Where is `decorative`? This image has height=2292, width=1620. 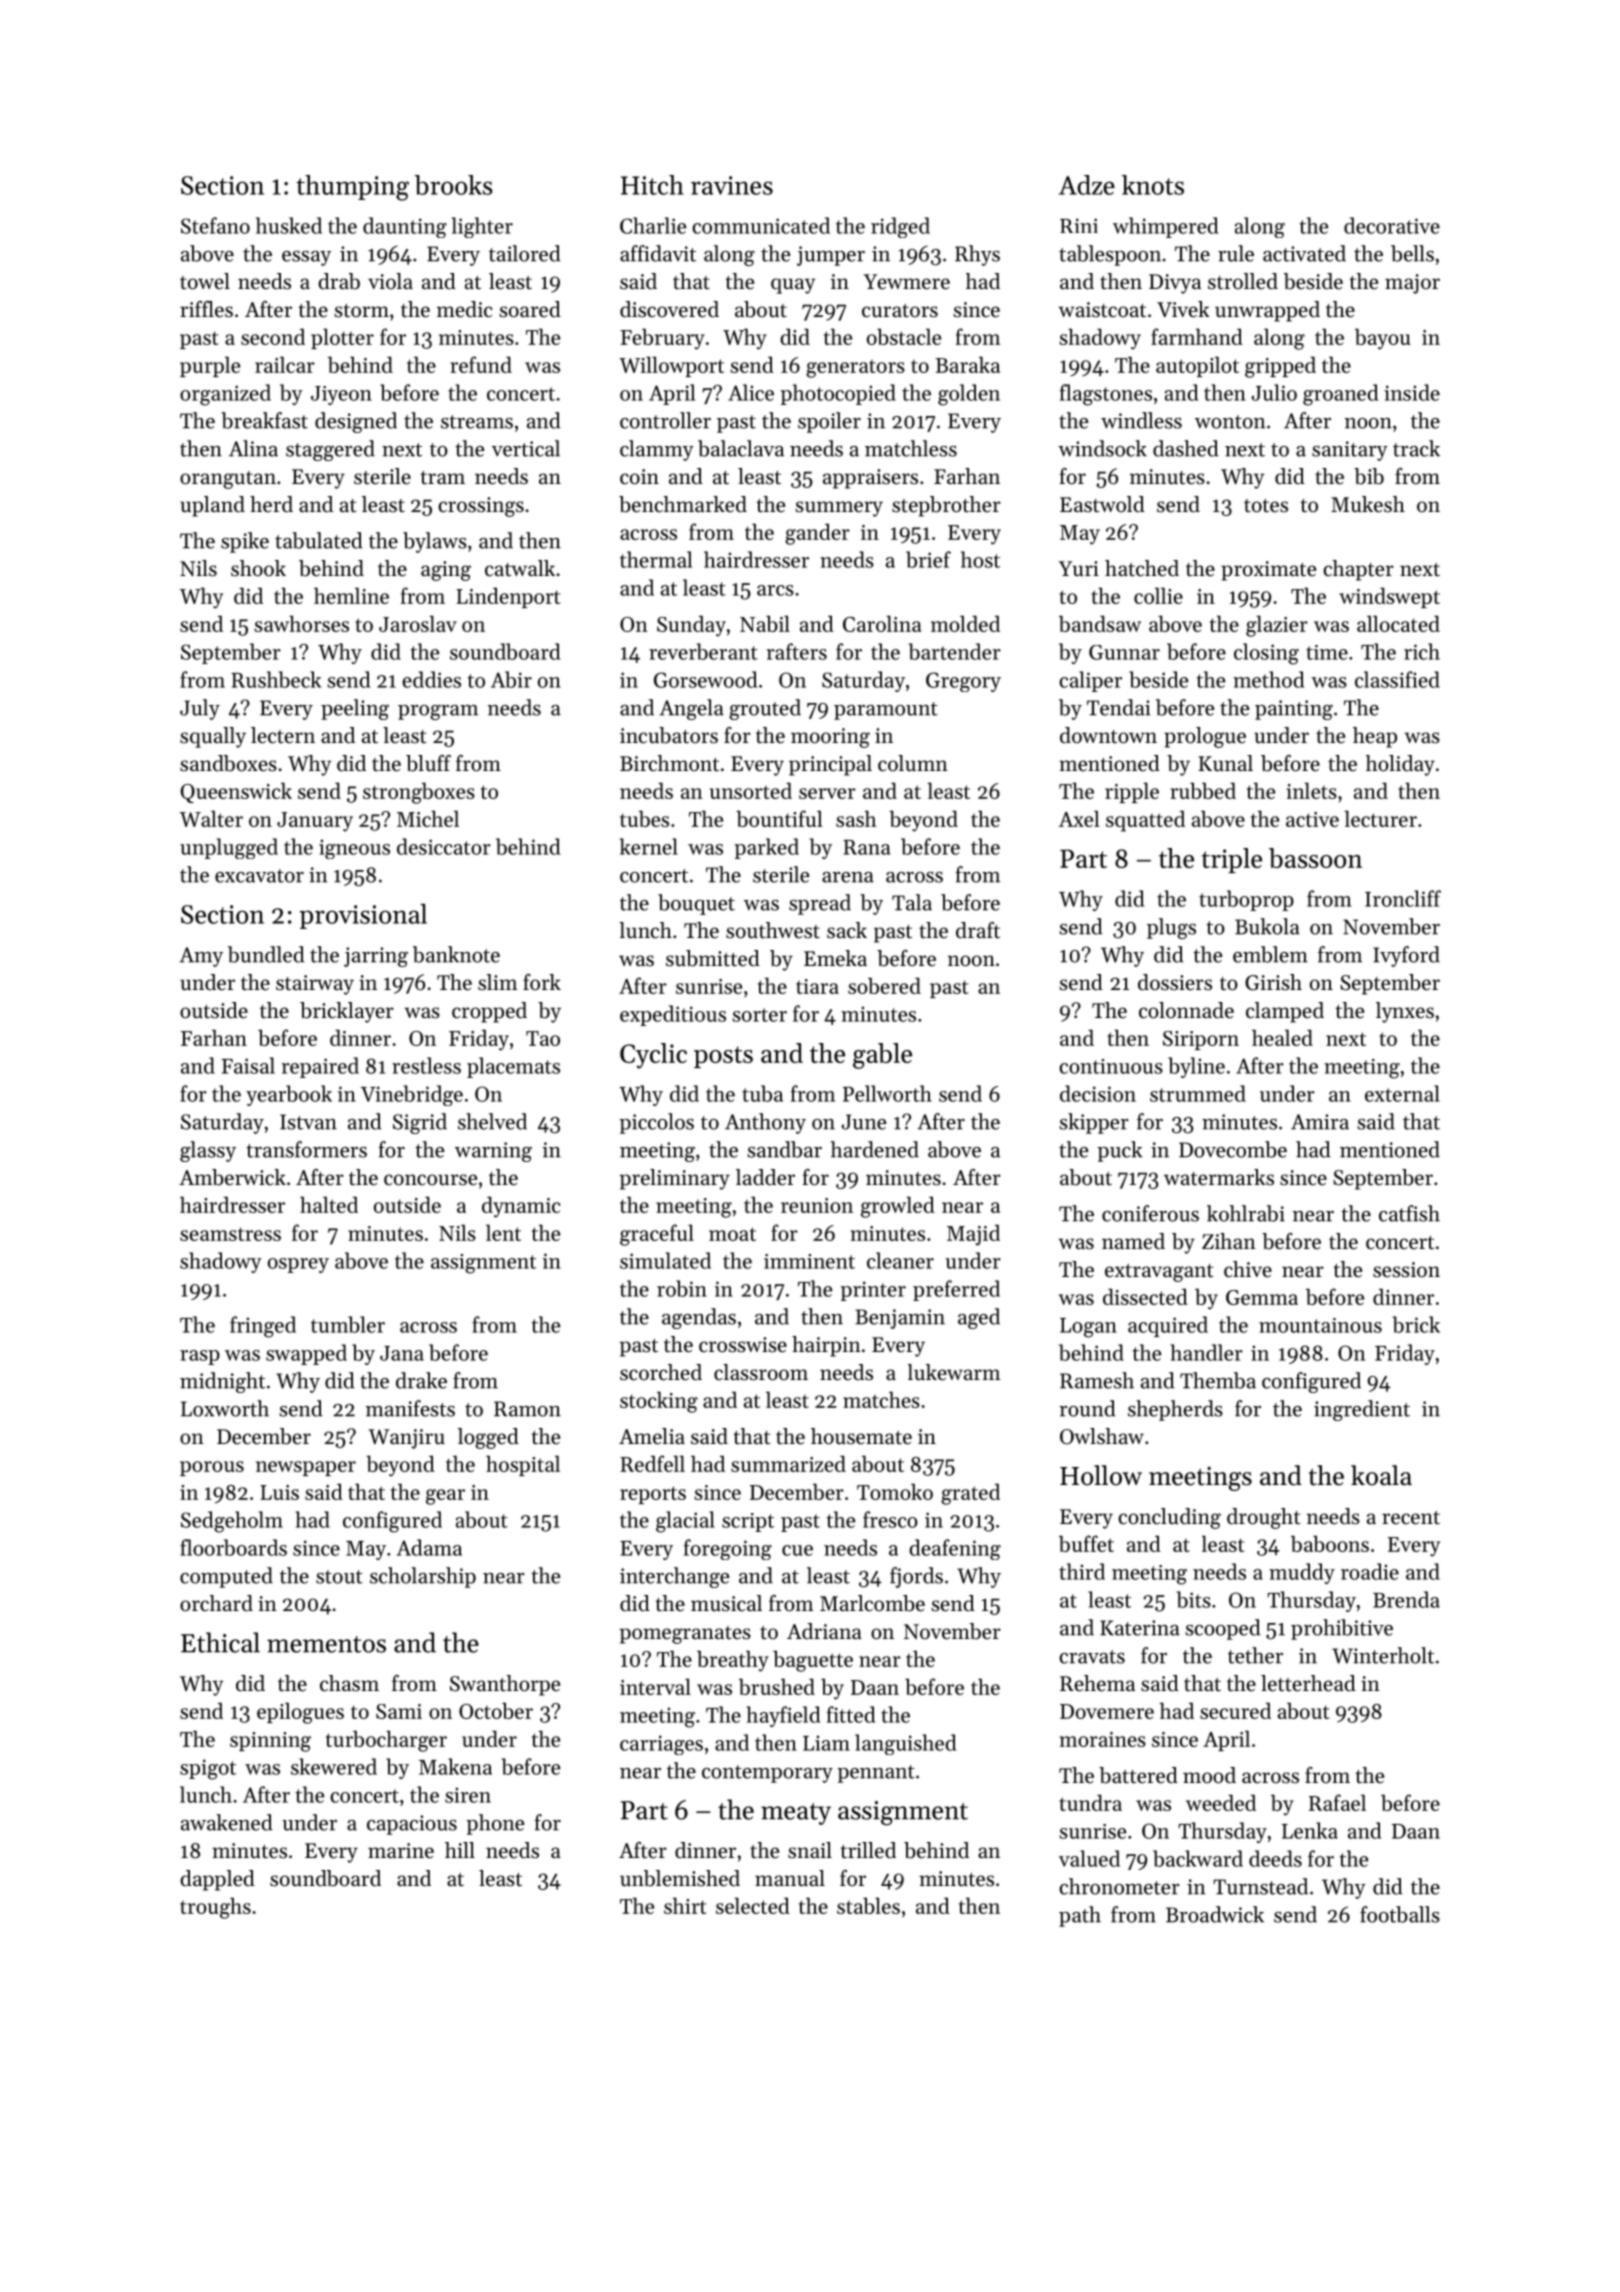 decorative is located at coordinates (1392, 225).
